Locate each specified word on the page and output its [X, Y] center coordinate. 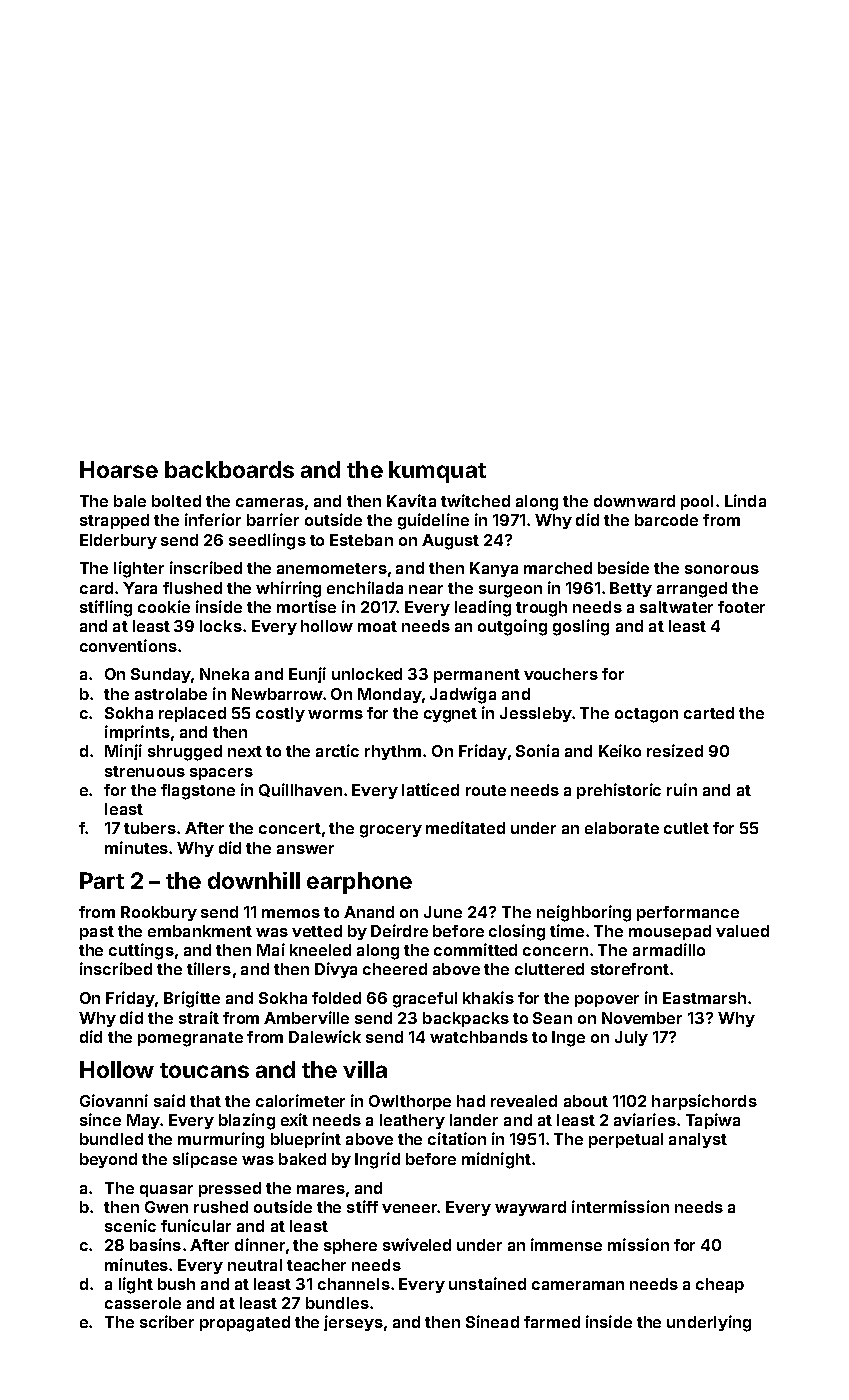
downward [634, 501]
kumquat [437, 472]
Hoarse [119, 469]
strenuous [145, 771]
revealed [524, 1101]
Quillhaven [300, 790]
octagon [646, 715]
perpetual [626, 1140]
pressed [230, 1189]
